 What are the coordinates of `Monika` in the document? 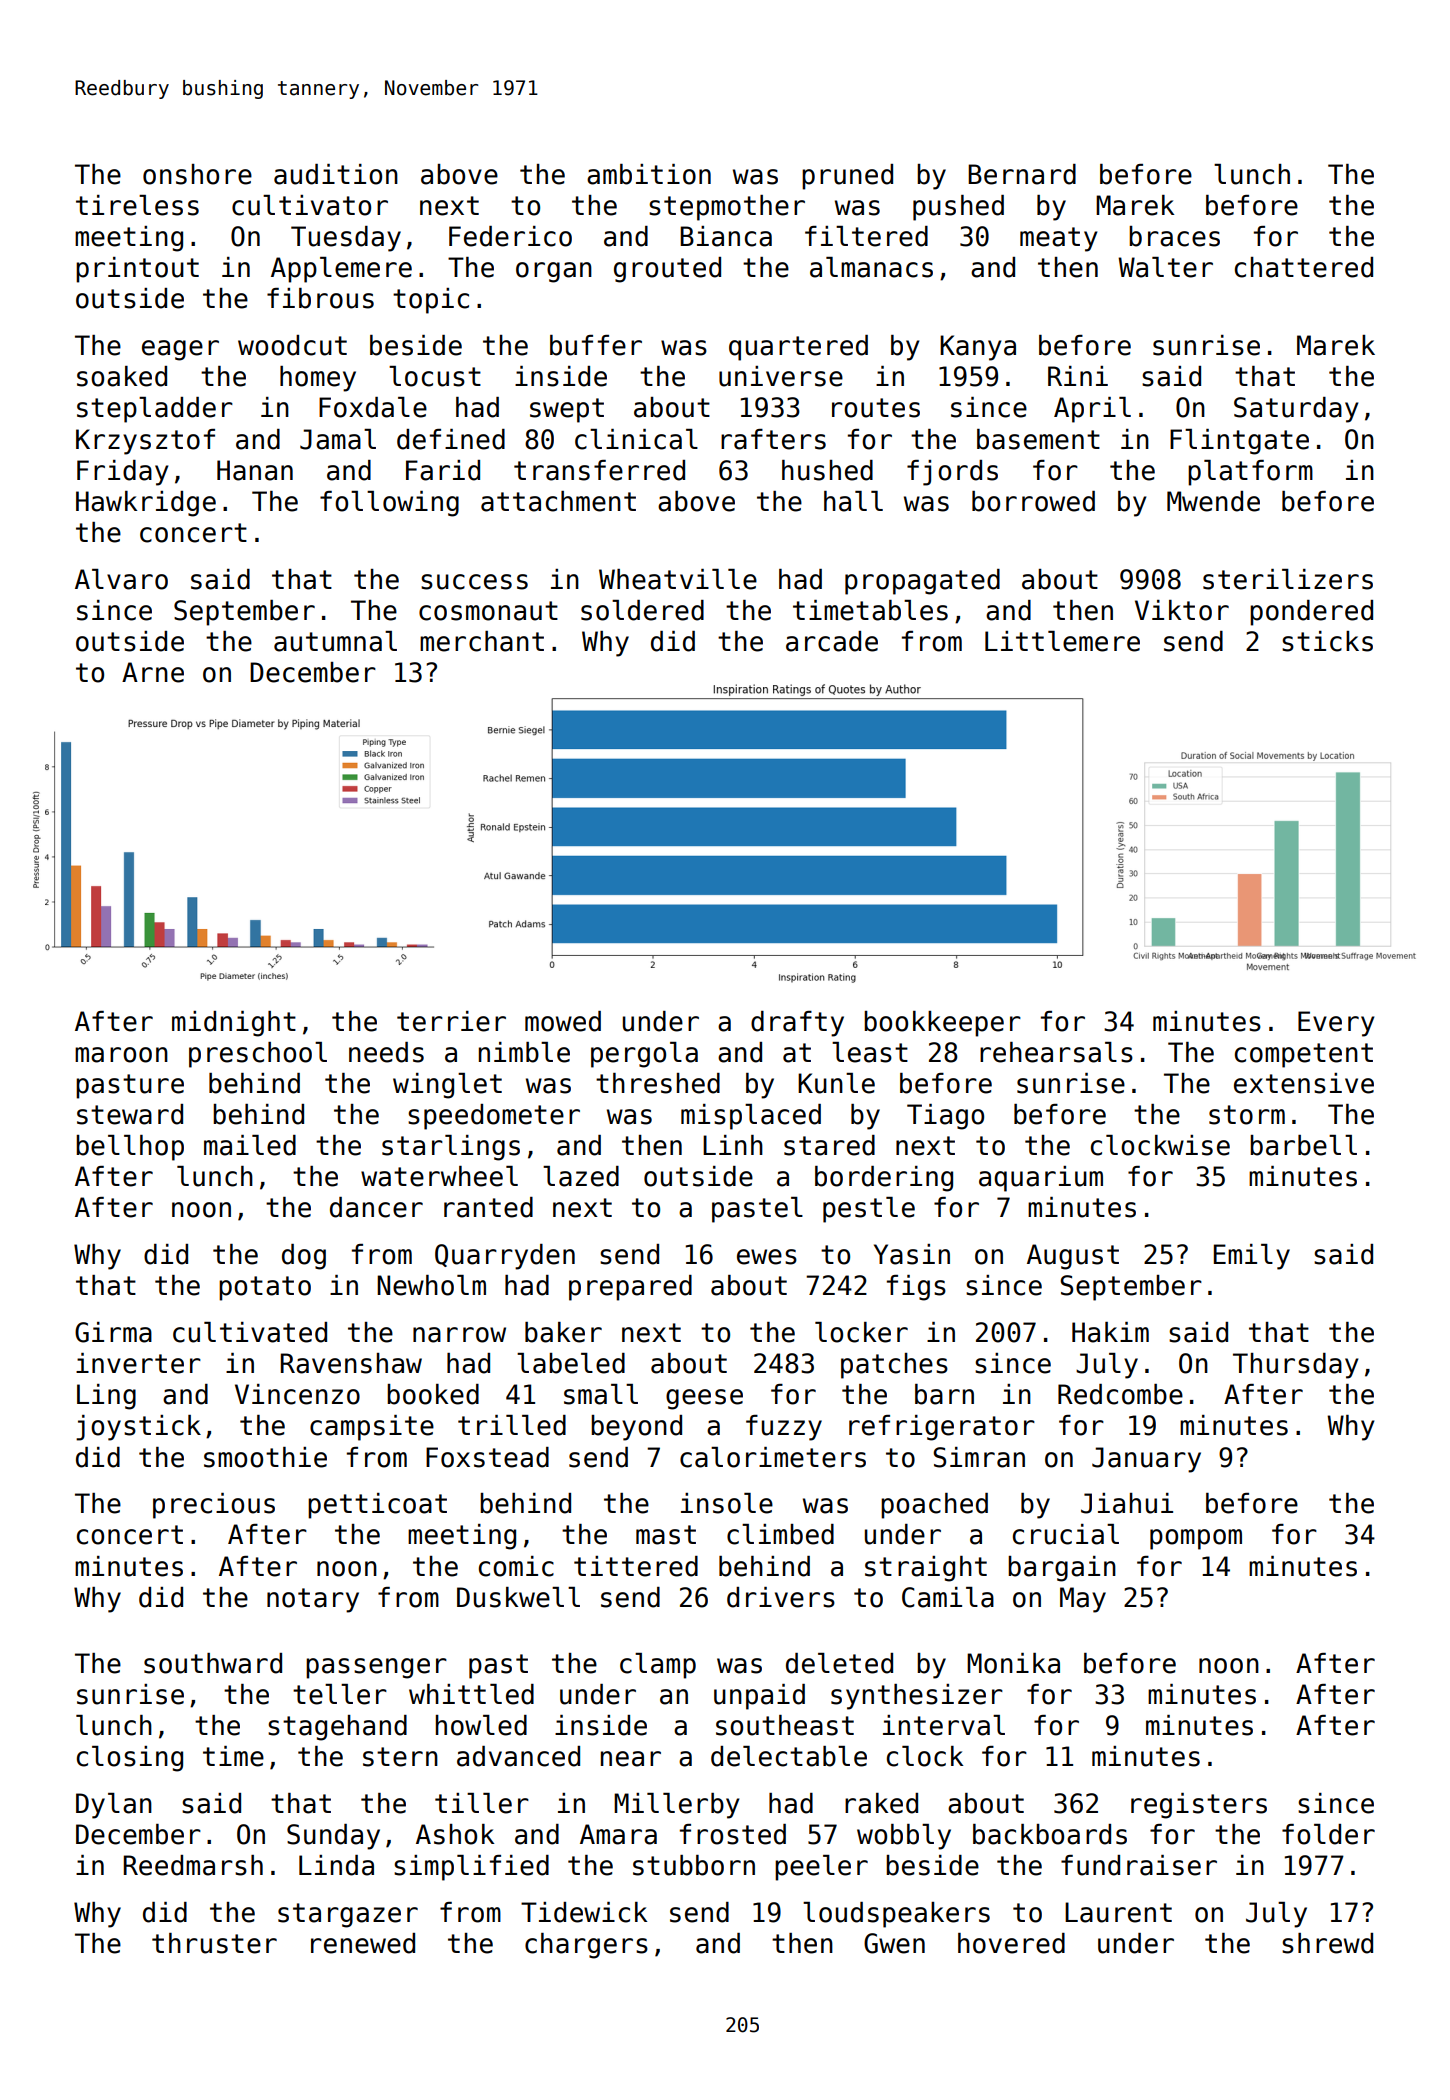 It's located at (1013, 1663).
